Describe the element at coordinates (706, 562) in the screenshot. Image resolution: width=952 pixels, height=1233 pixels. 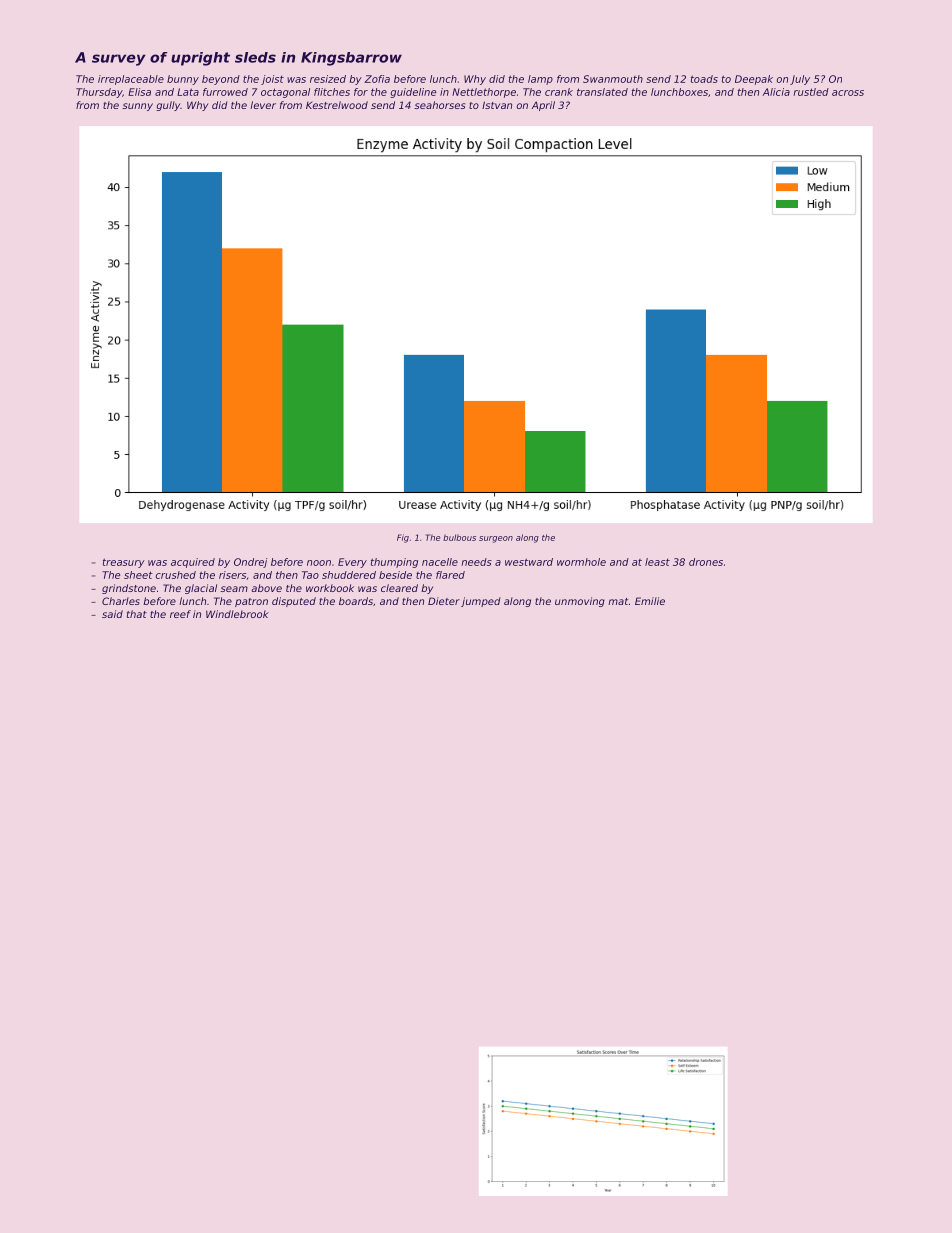
I see `drones` at that location.
